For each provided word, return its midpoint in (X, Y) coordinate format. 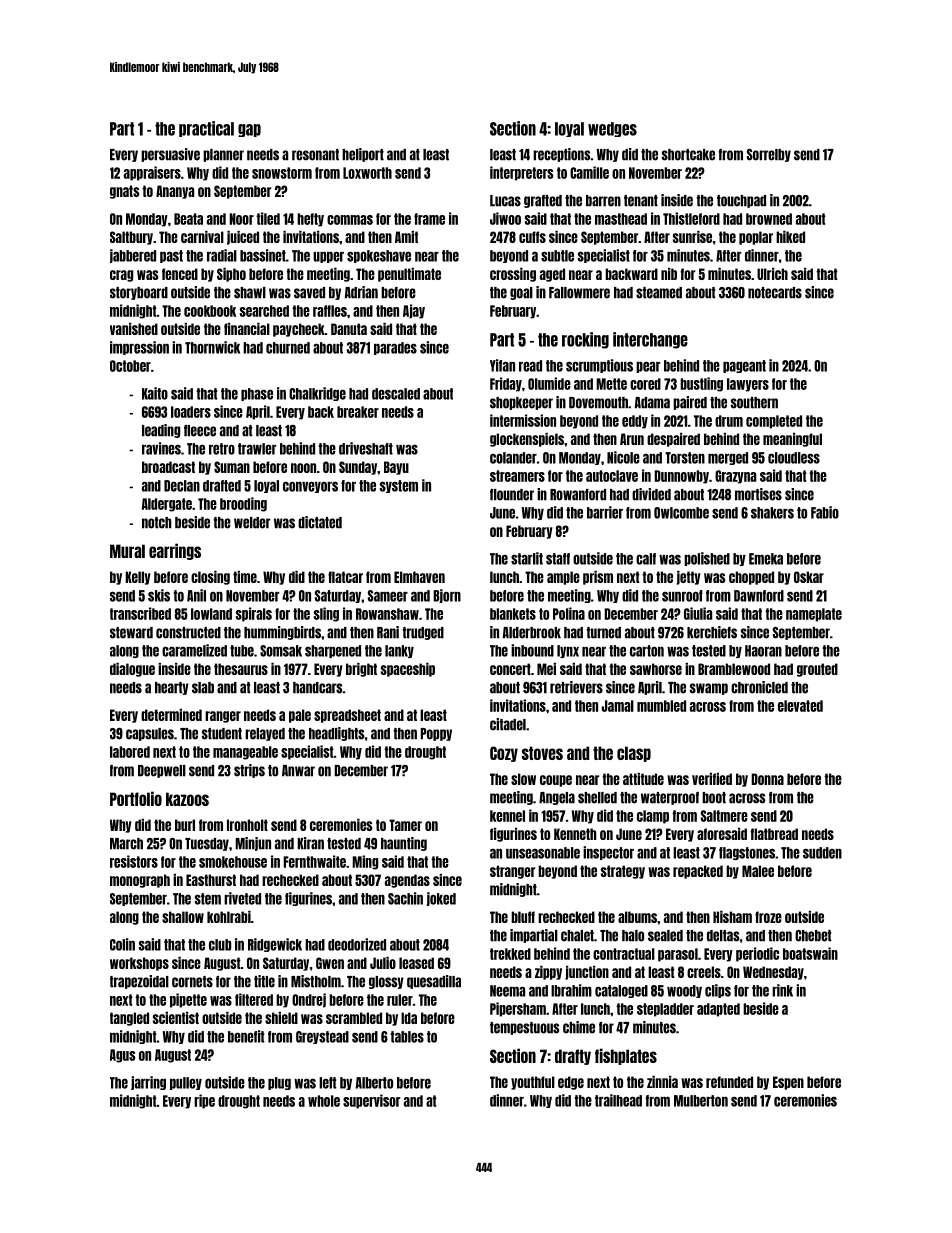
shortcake (688, 155)
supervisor (371, 1101)
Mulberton (701, 1101)
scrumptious (599, 366)
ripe (204, 1101)
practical (206, 129)
